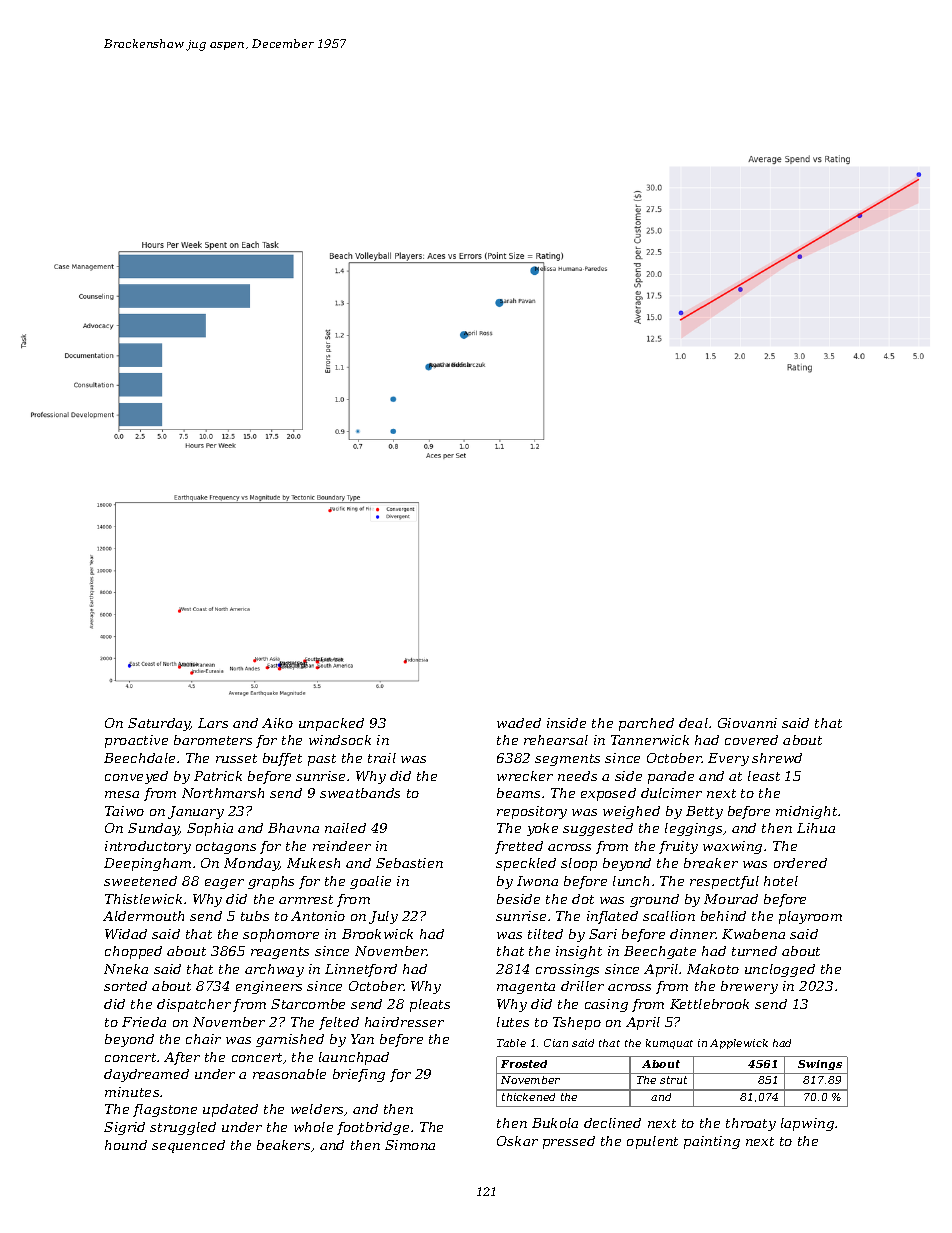  What do you see at coordinates (556, 740) in the screenshot?
I see `rehearsal` at bounding box center [556, 740].
